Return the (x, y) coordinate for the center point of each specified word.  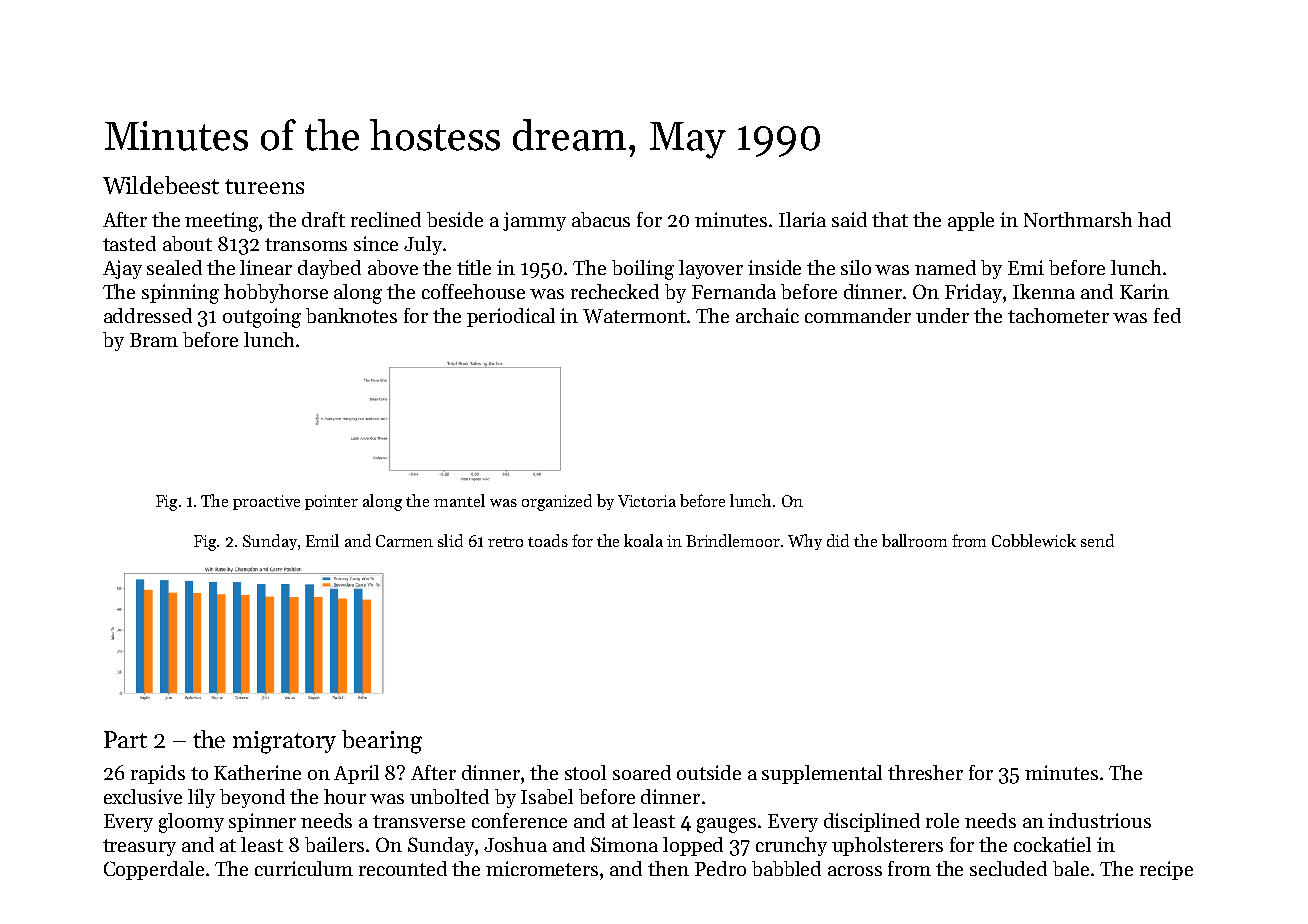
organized (557, 502)
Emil (322, 540)
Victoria (647, 501)
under (942, 315)
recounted (403, 868)
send (1097, 540)
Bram (154, 340)
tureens (264, 186)
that (890, 219)
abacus (601, 219)
